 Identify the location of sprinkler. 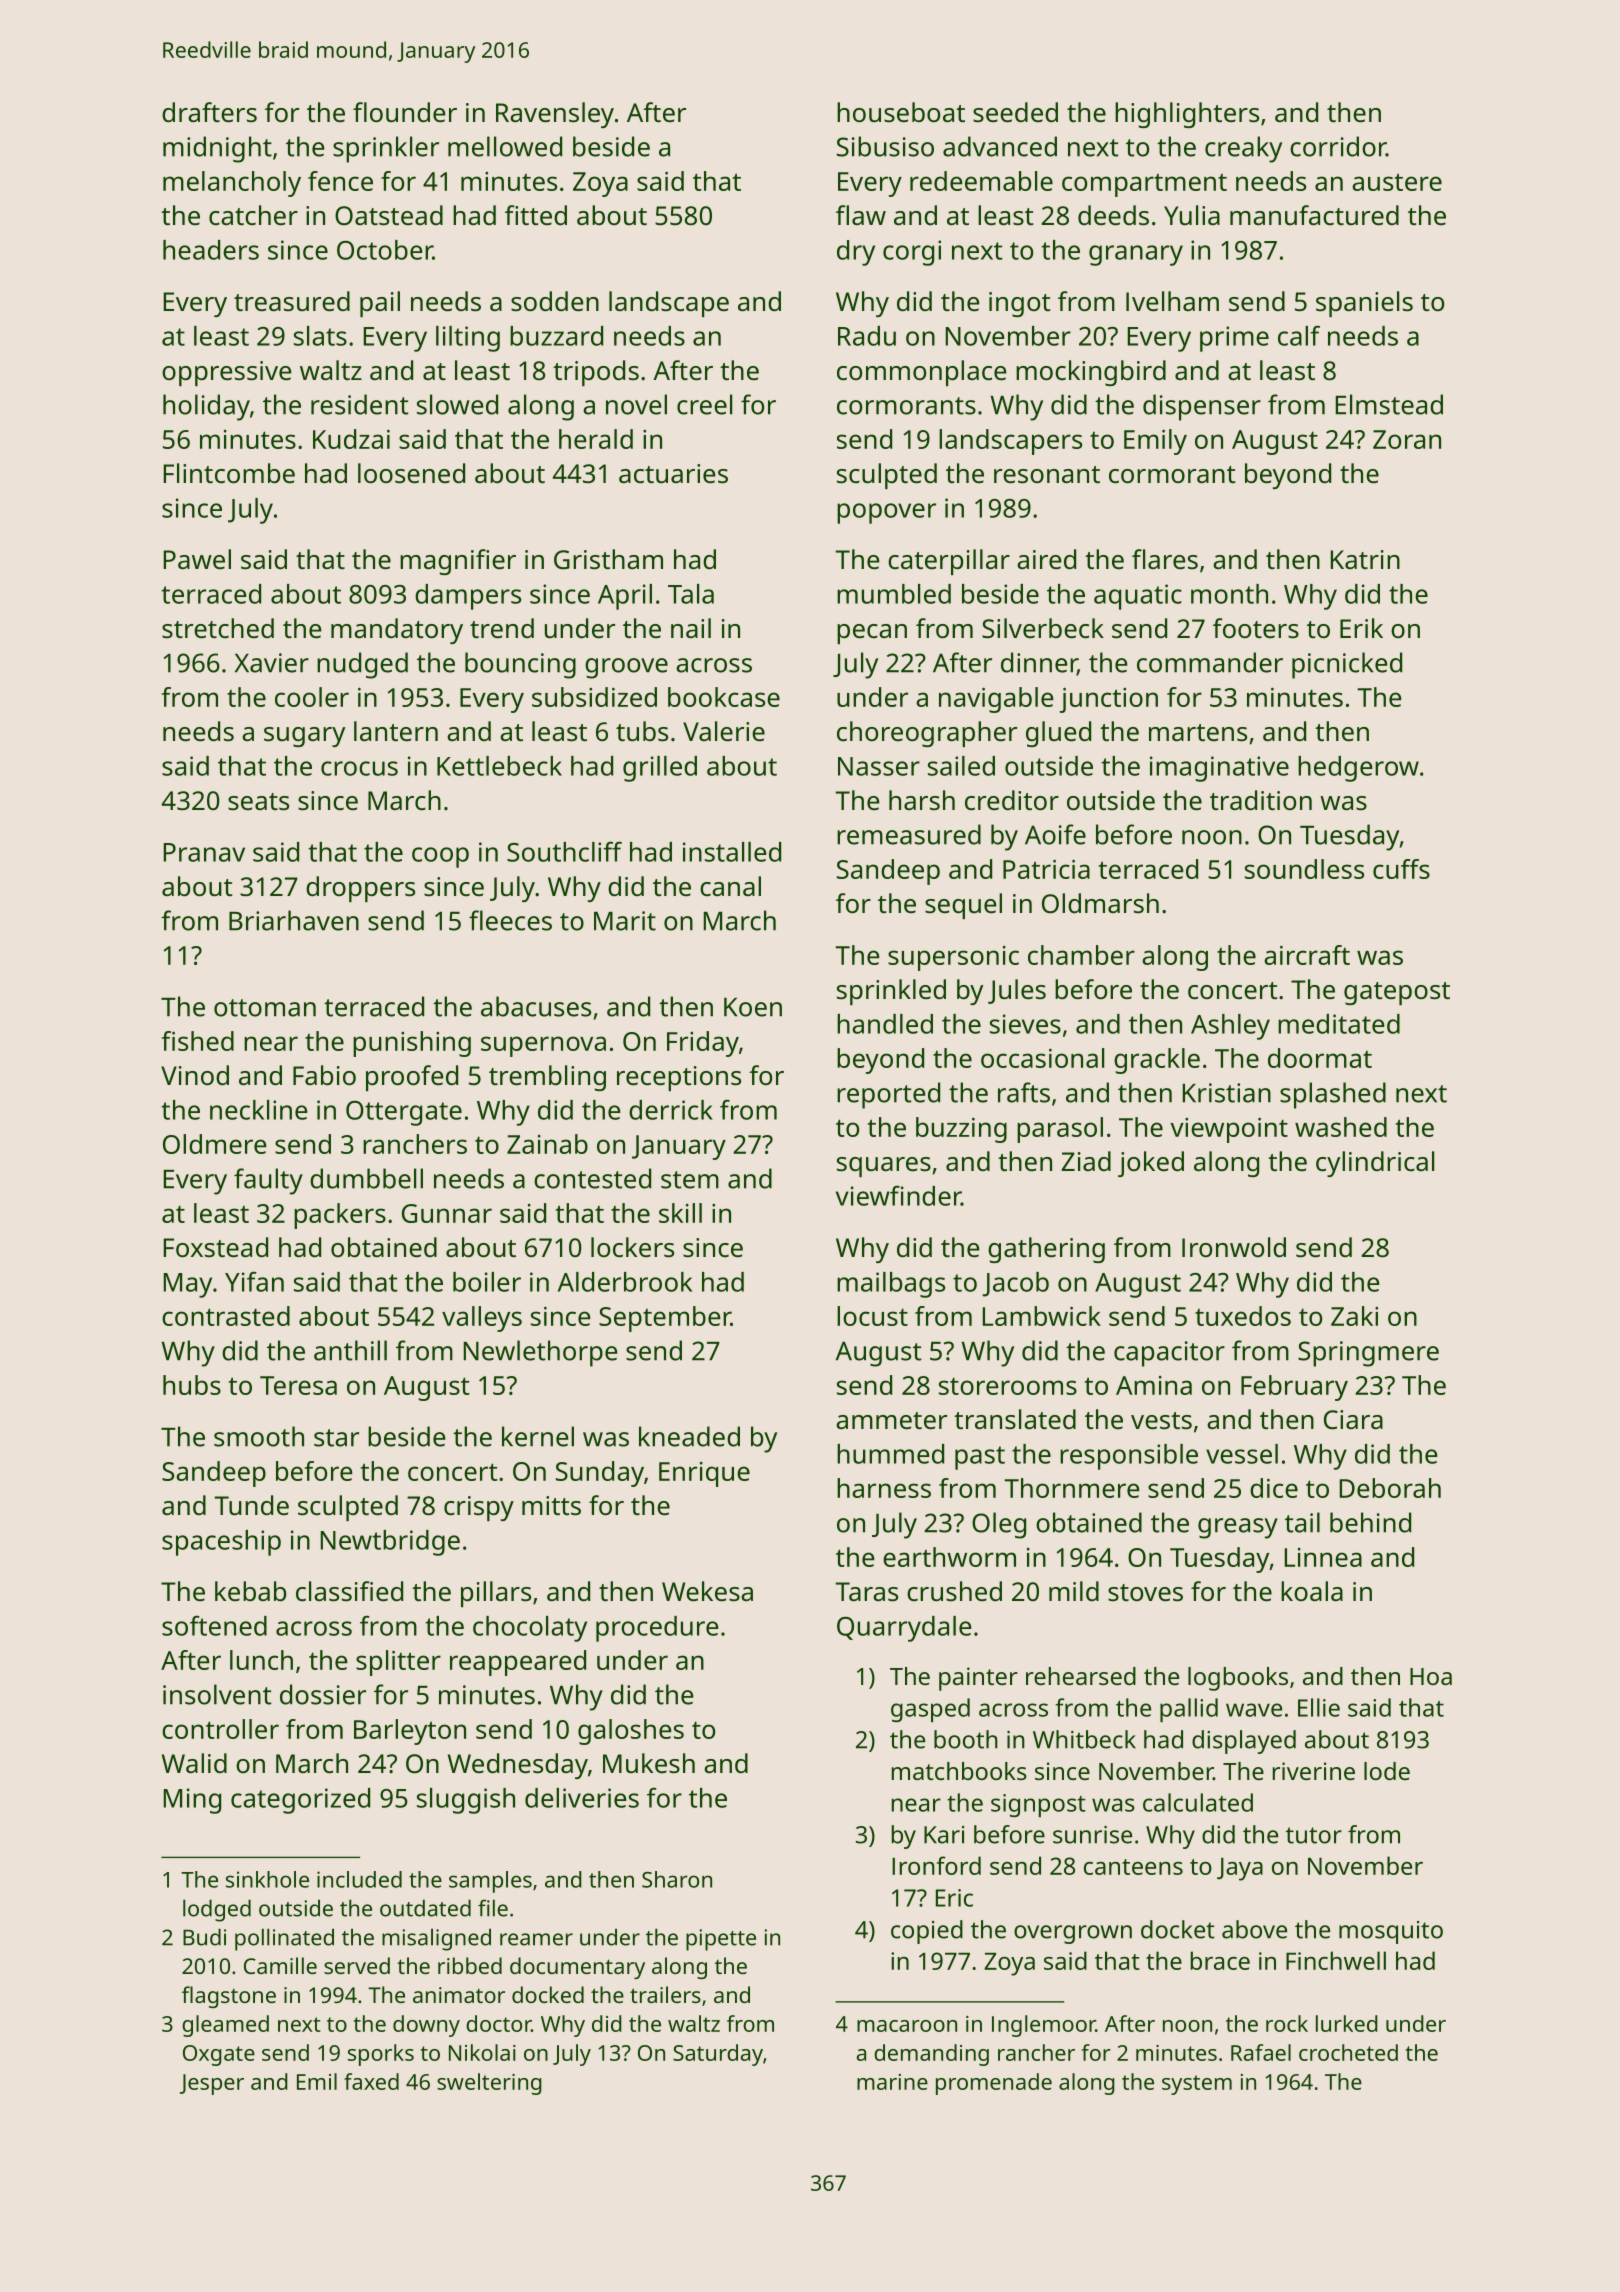
(386, 149).
